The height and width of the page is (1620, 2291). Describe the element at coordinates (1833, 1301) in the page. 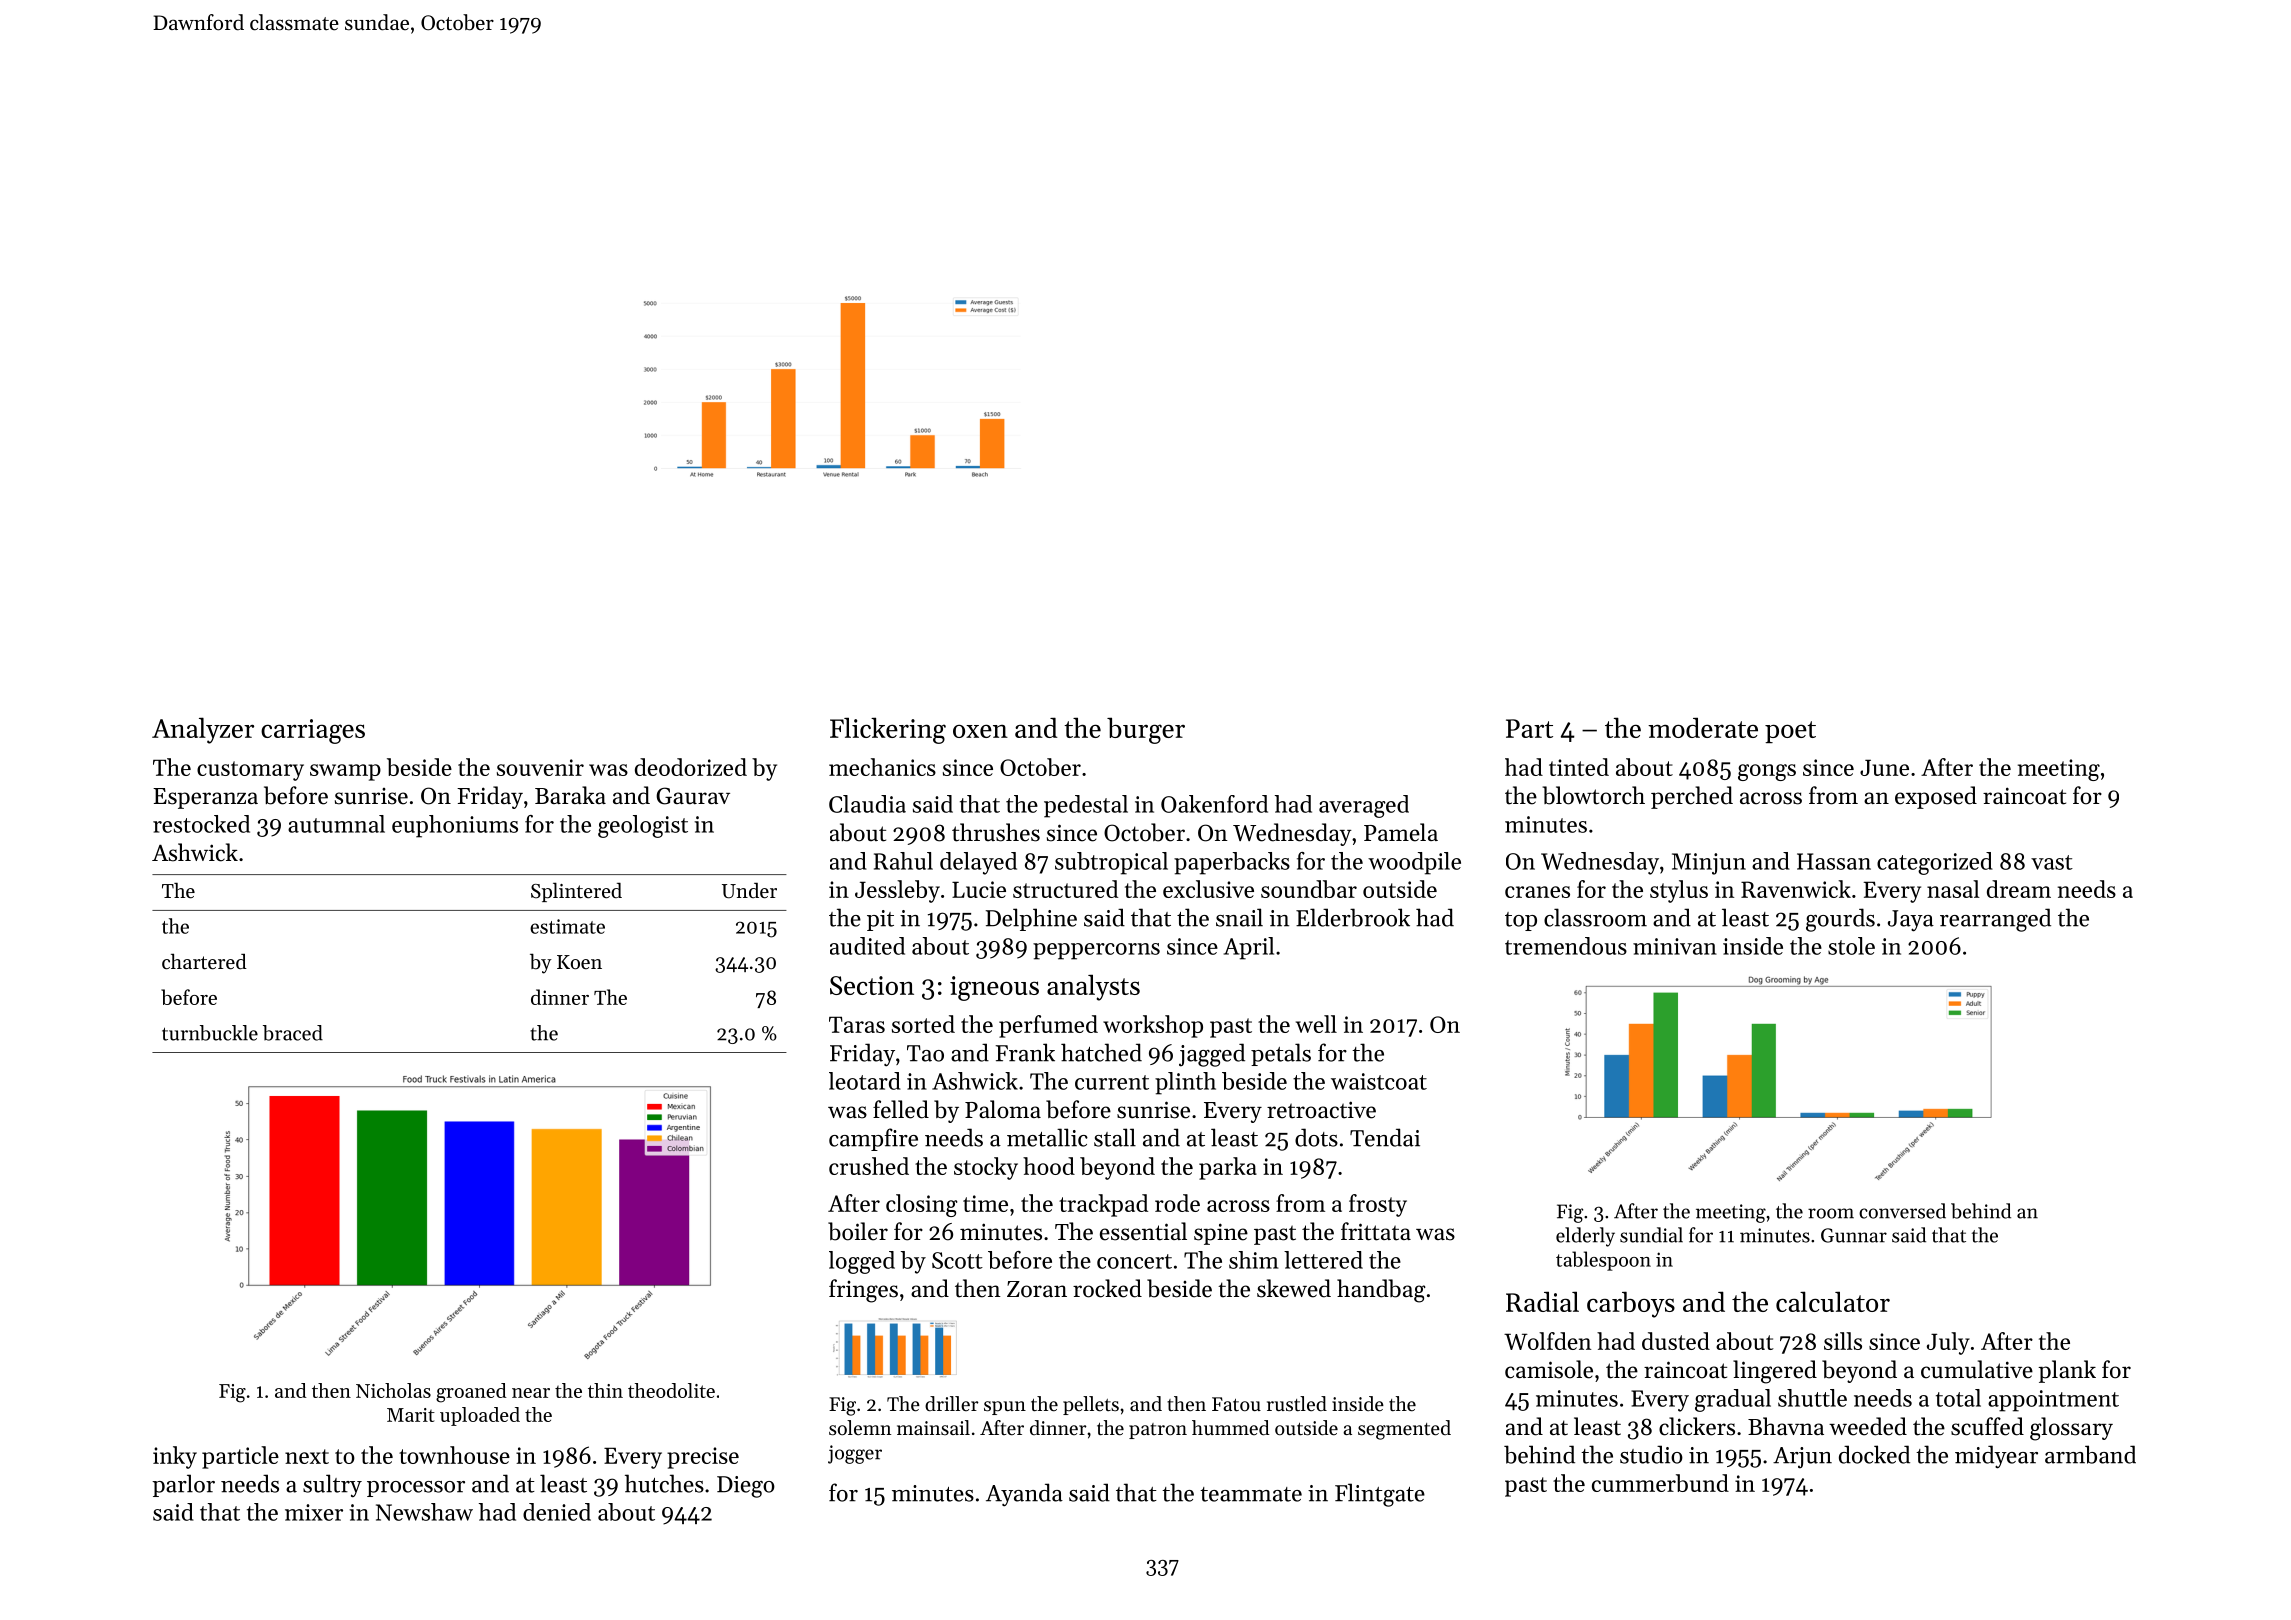

I see `calculator` at that location.
